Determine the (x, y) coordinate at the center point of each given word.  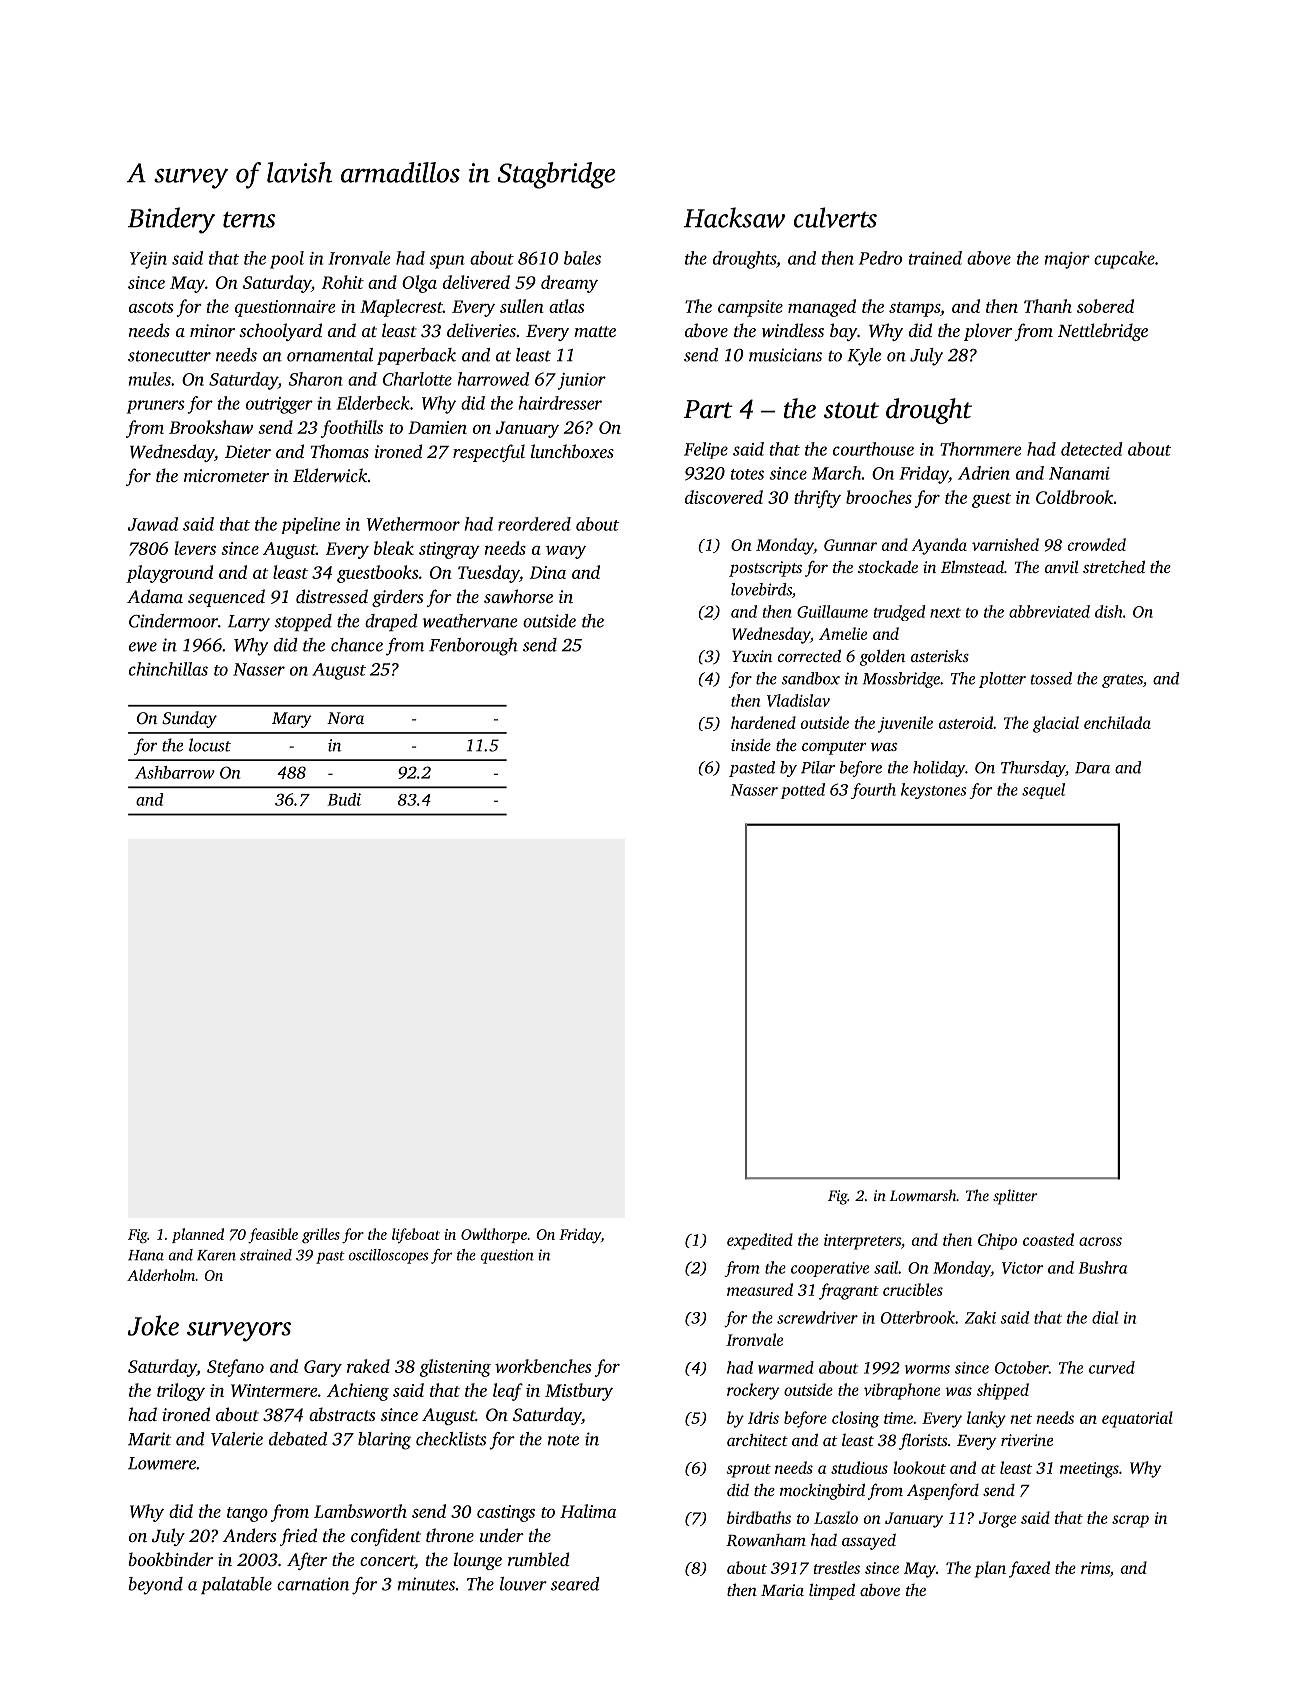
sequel (1043, 791)
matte (595, 331)
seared (575, 1584)
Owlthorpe (494, 1235)
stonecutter (169, 356)
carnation (313, 1584)
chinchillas (168, 669)
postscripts (765, 569)
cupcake (1124, 260)
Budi (344, 799)
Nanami (1079, 473)
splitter (1015, 1197)
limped (832, 1591)
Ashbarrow (175, 772)
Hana (146, 1255)
